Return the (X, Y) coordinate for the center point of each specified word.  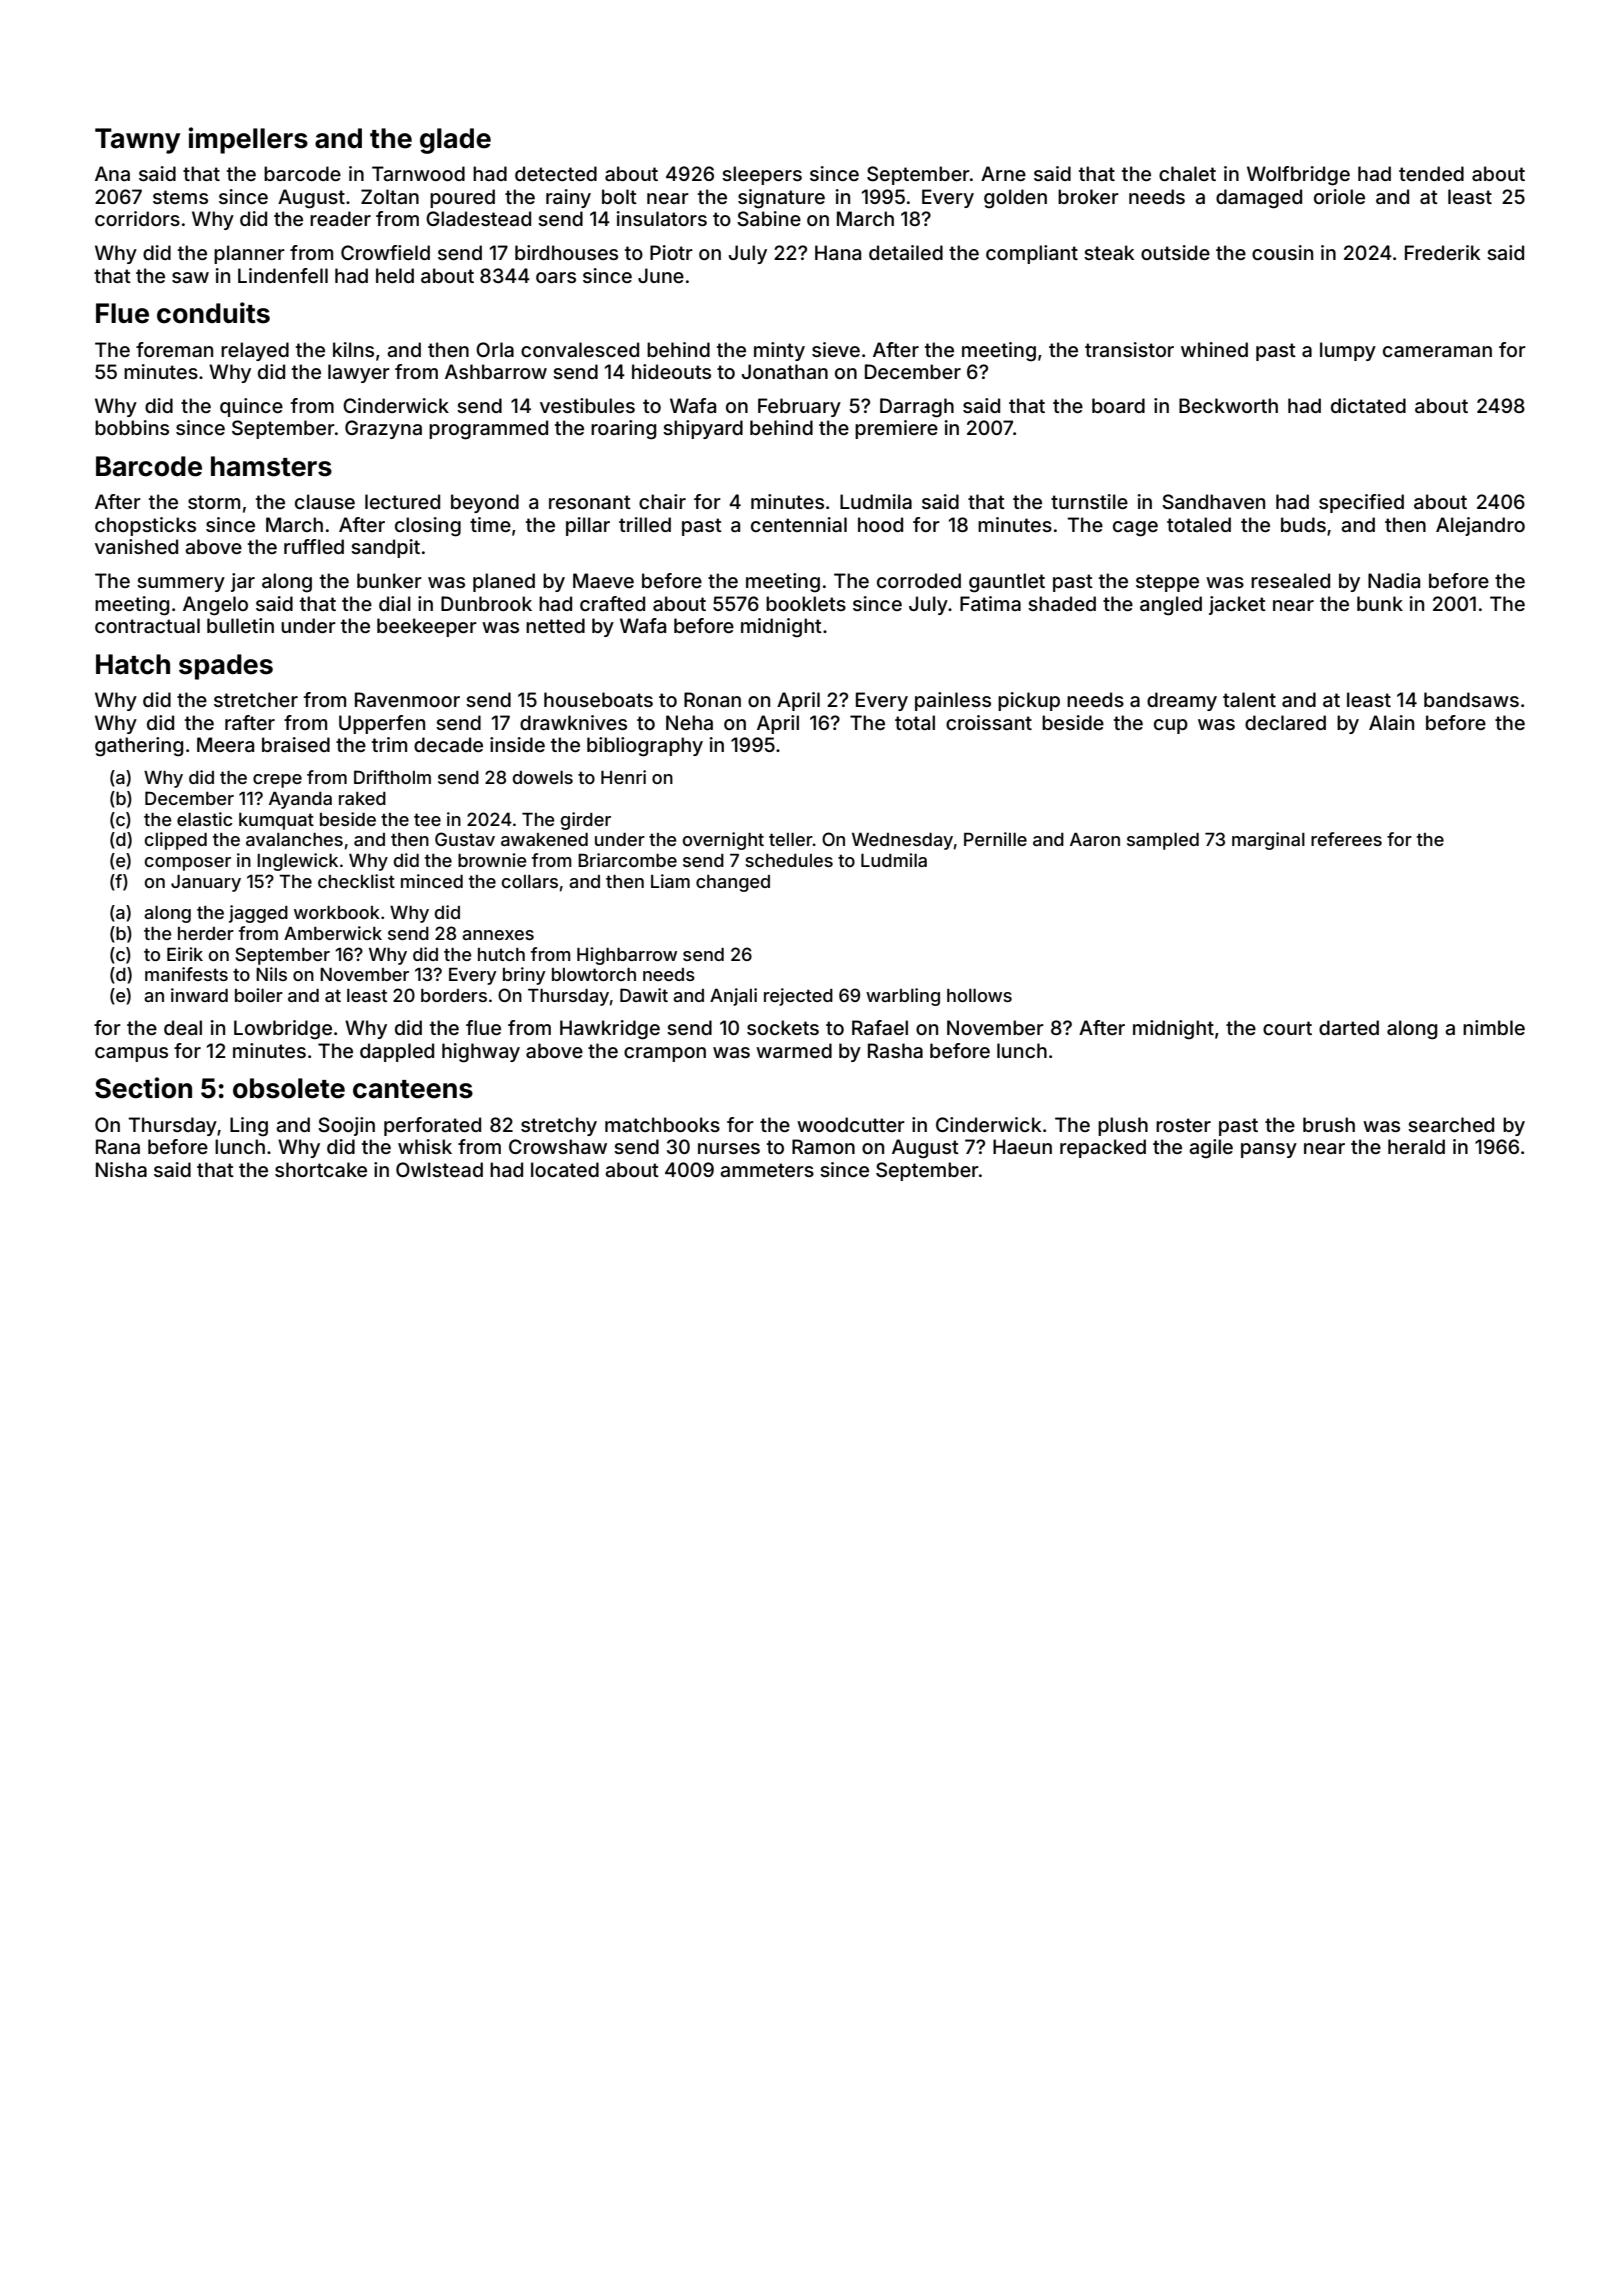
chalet (1187, 173)
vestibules (587, 405)
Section (143, 1088)
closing (428, 527)
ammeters (767, 1170)
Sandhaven (1213, 501)
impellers (248, 140)
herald (1416, 1146)
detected (556, 173)
